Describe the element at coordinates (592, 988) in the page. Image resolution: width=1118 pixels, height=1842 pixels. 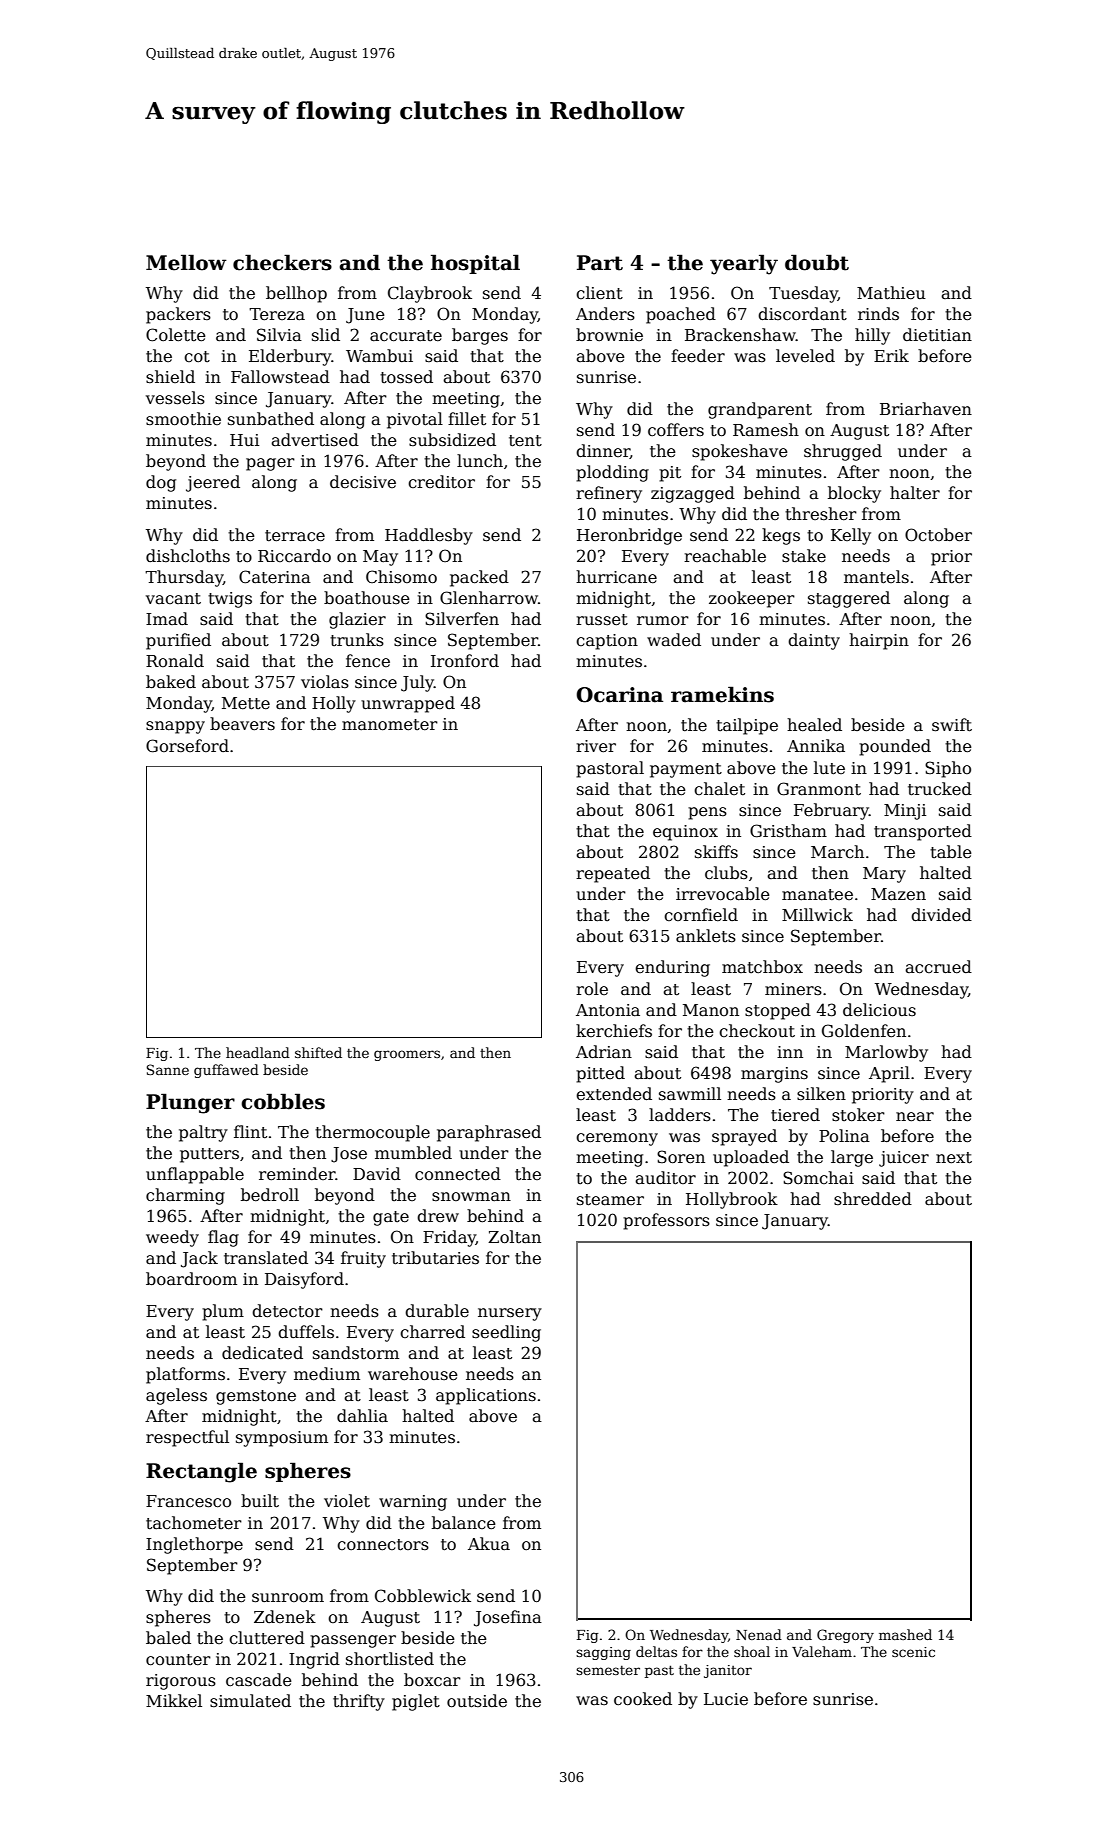
I see `role` at that location.
